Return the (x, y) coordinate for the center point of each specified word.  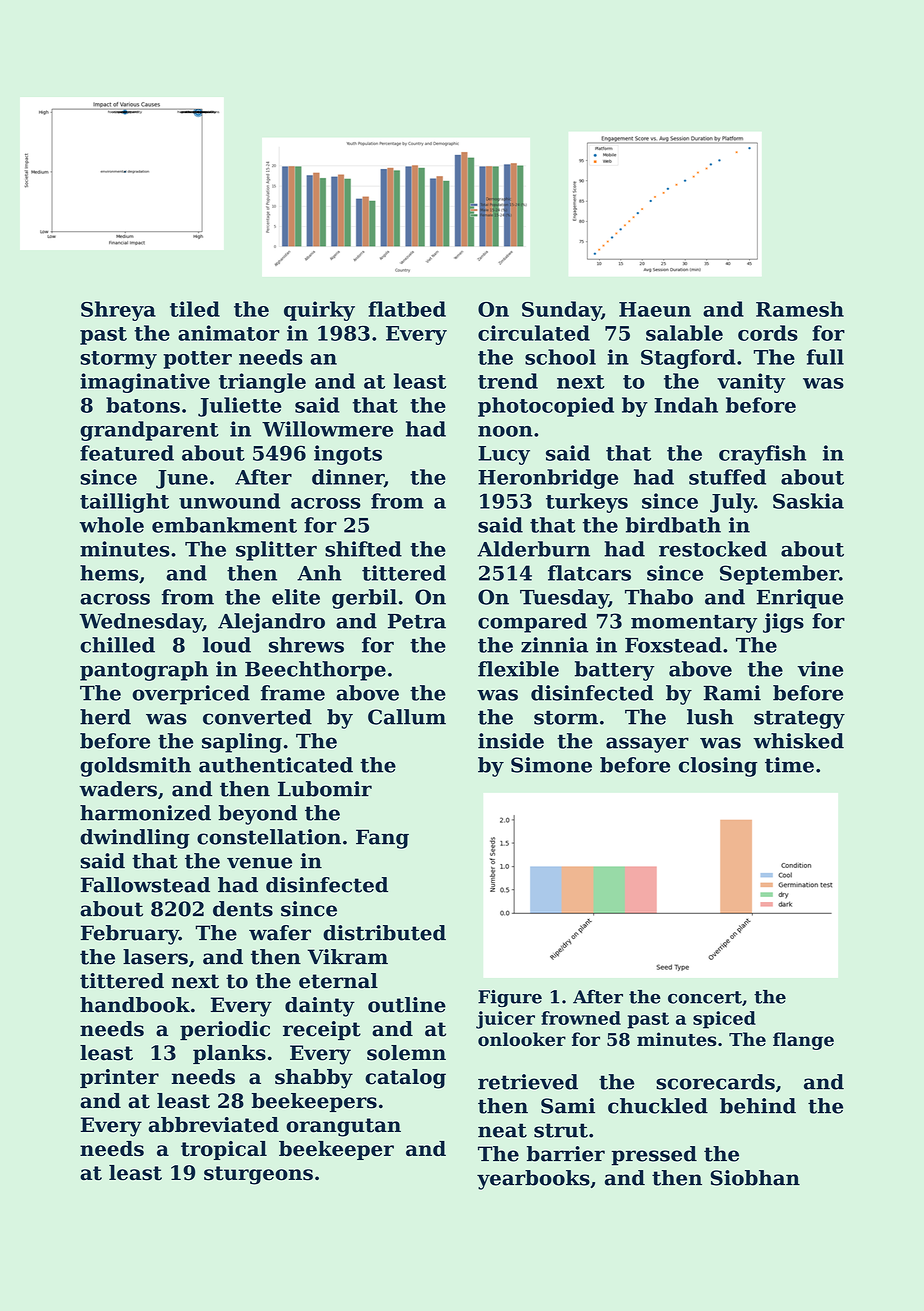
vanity (751, 383)
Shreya (118, 311)
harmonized (145, 813)
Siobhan (755, 1178)
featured (127, 453)
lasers (155, 957)
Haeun (655, 309)
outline (407, 1005)
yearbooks (533, 1180)
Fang (382, 839)
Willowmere (327, 429)
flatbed (407, 309)
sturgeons (258, 1175)
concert (705, 997)
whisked (798, 741)
